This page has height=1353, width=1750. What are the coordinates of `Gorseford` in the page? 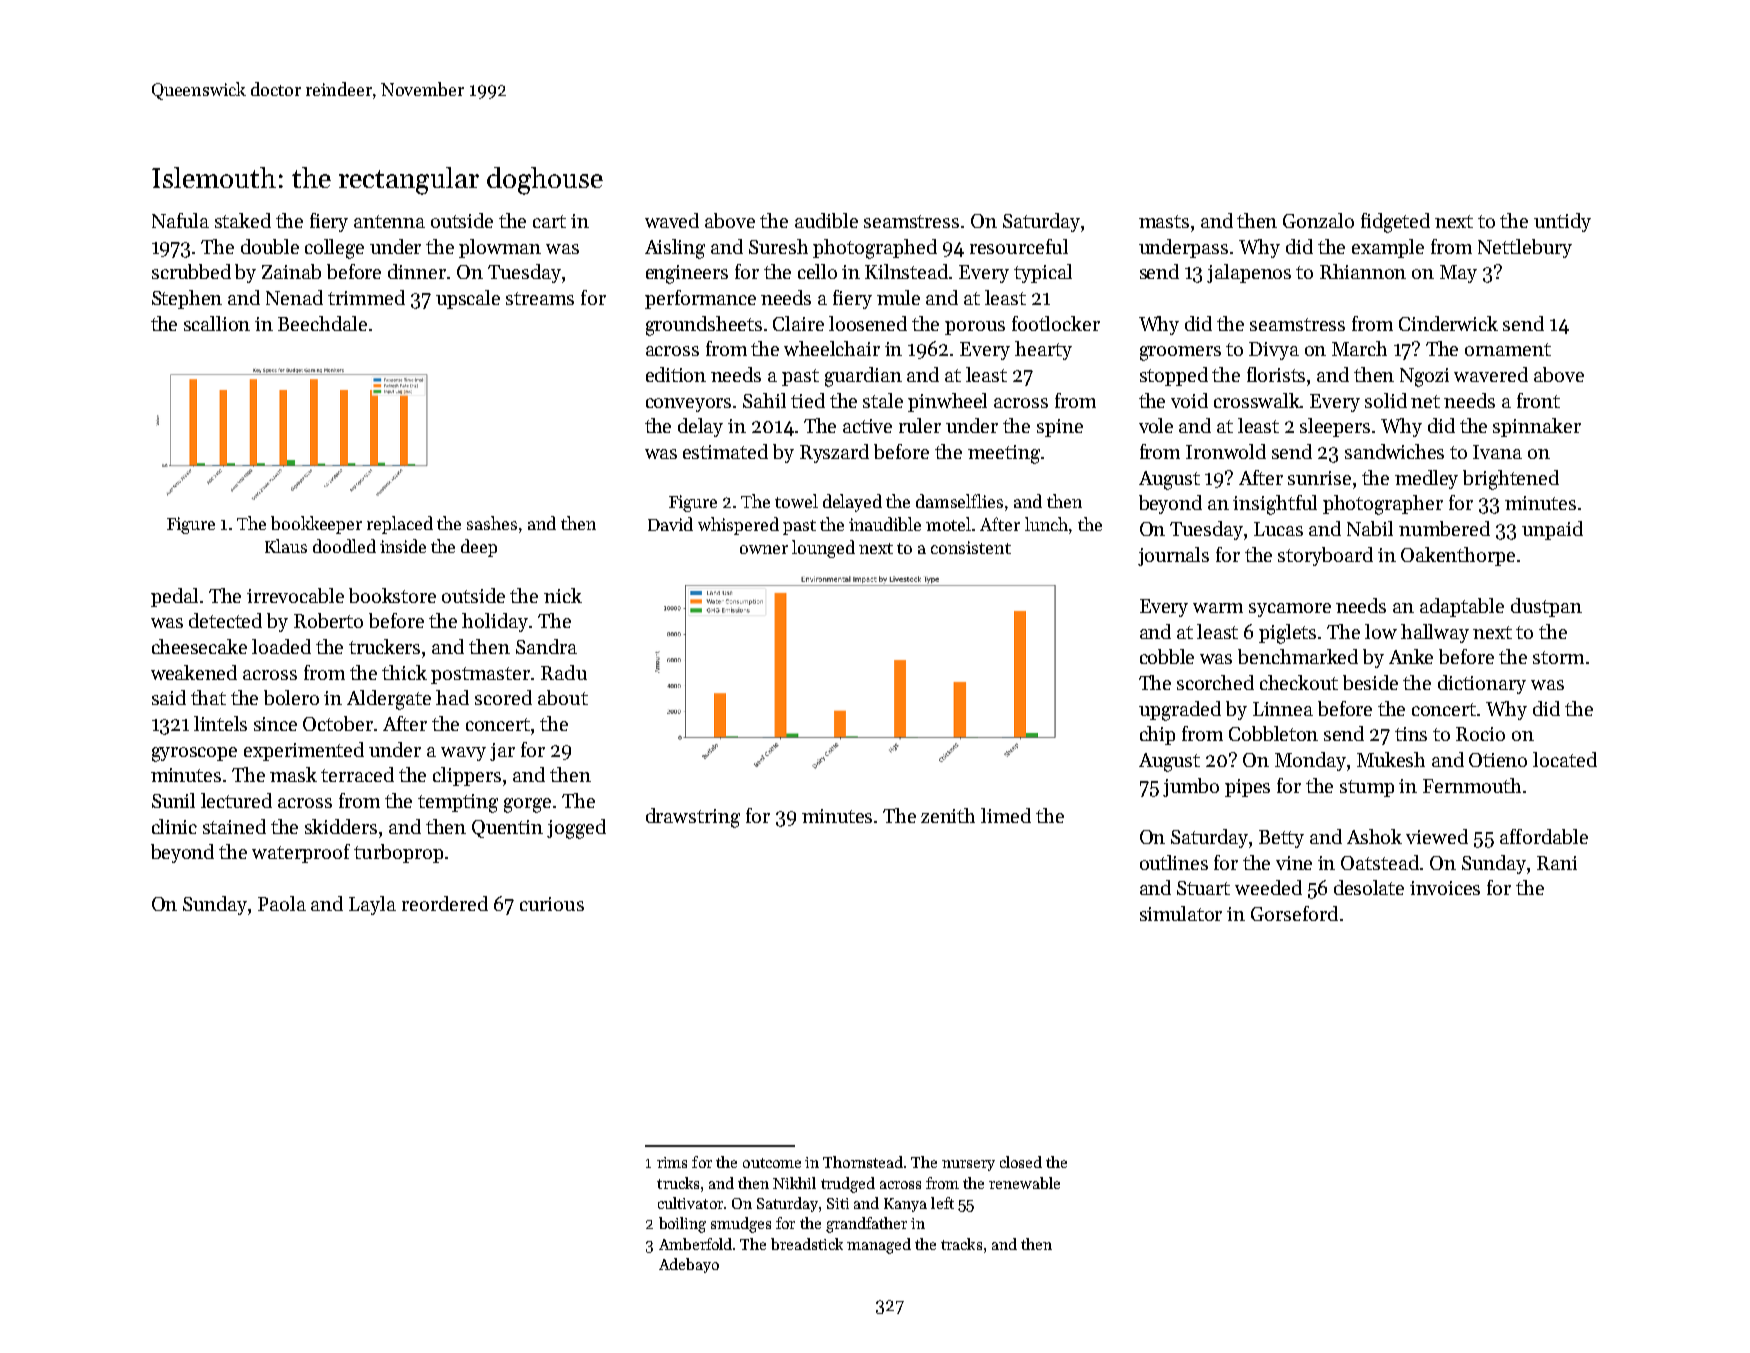 It's located at (1294, 913).
